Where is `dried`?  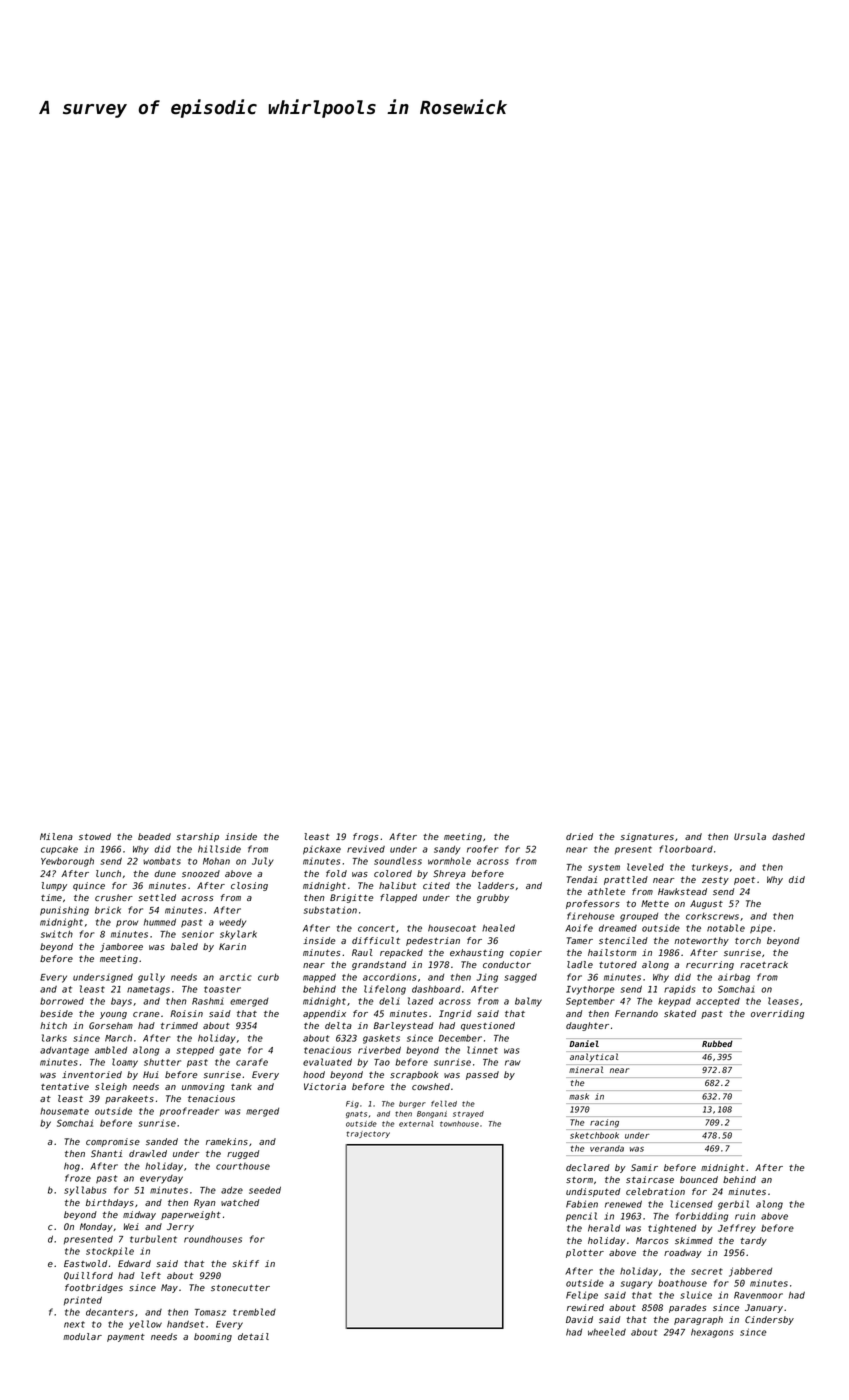
dried is located at coordinates (579, 836).
